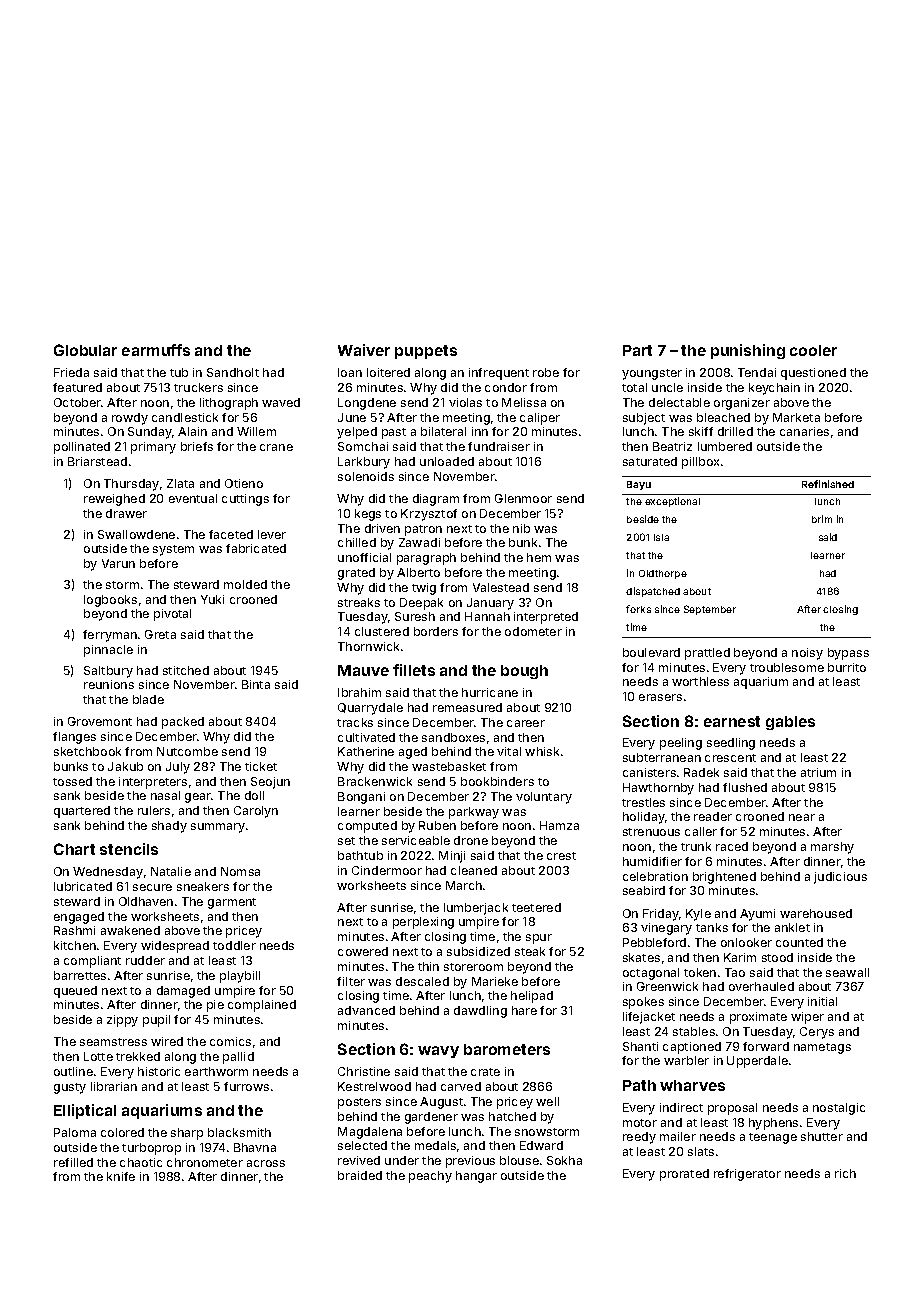 This screenshot has height=1308, width=924. Describe the element at coordinates (256, 684) in the screenshot. I see `Binta` at that location.
